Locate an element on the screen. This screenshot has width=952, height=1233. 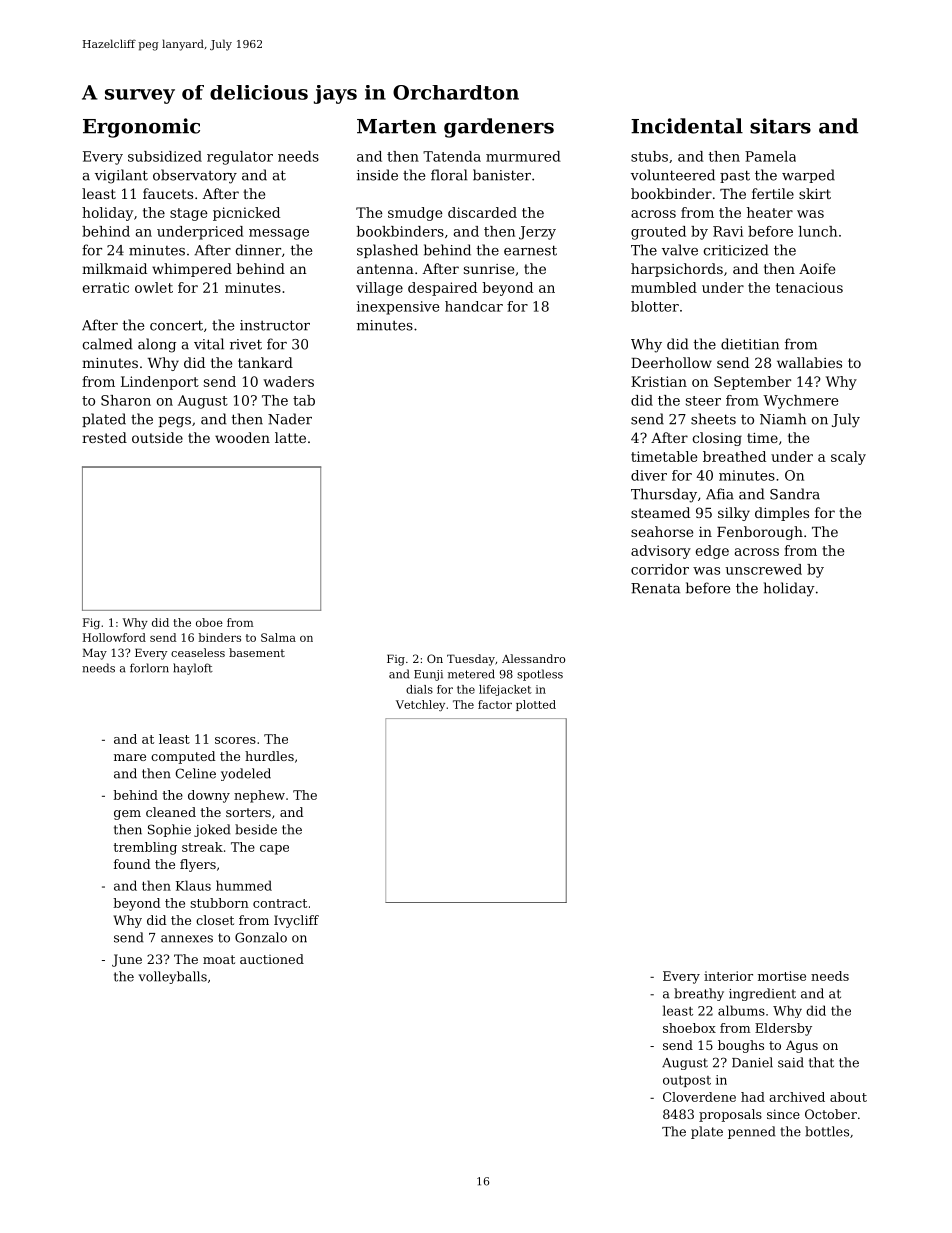
diver is located at coordinates (649, 475).
